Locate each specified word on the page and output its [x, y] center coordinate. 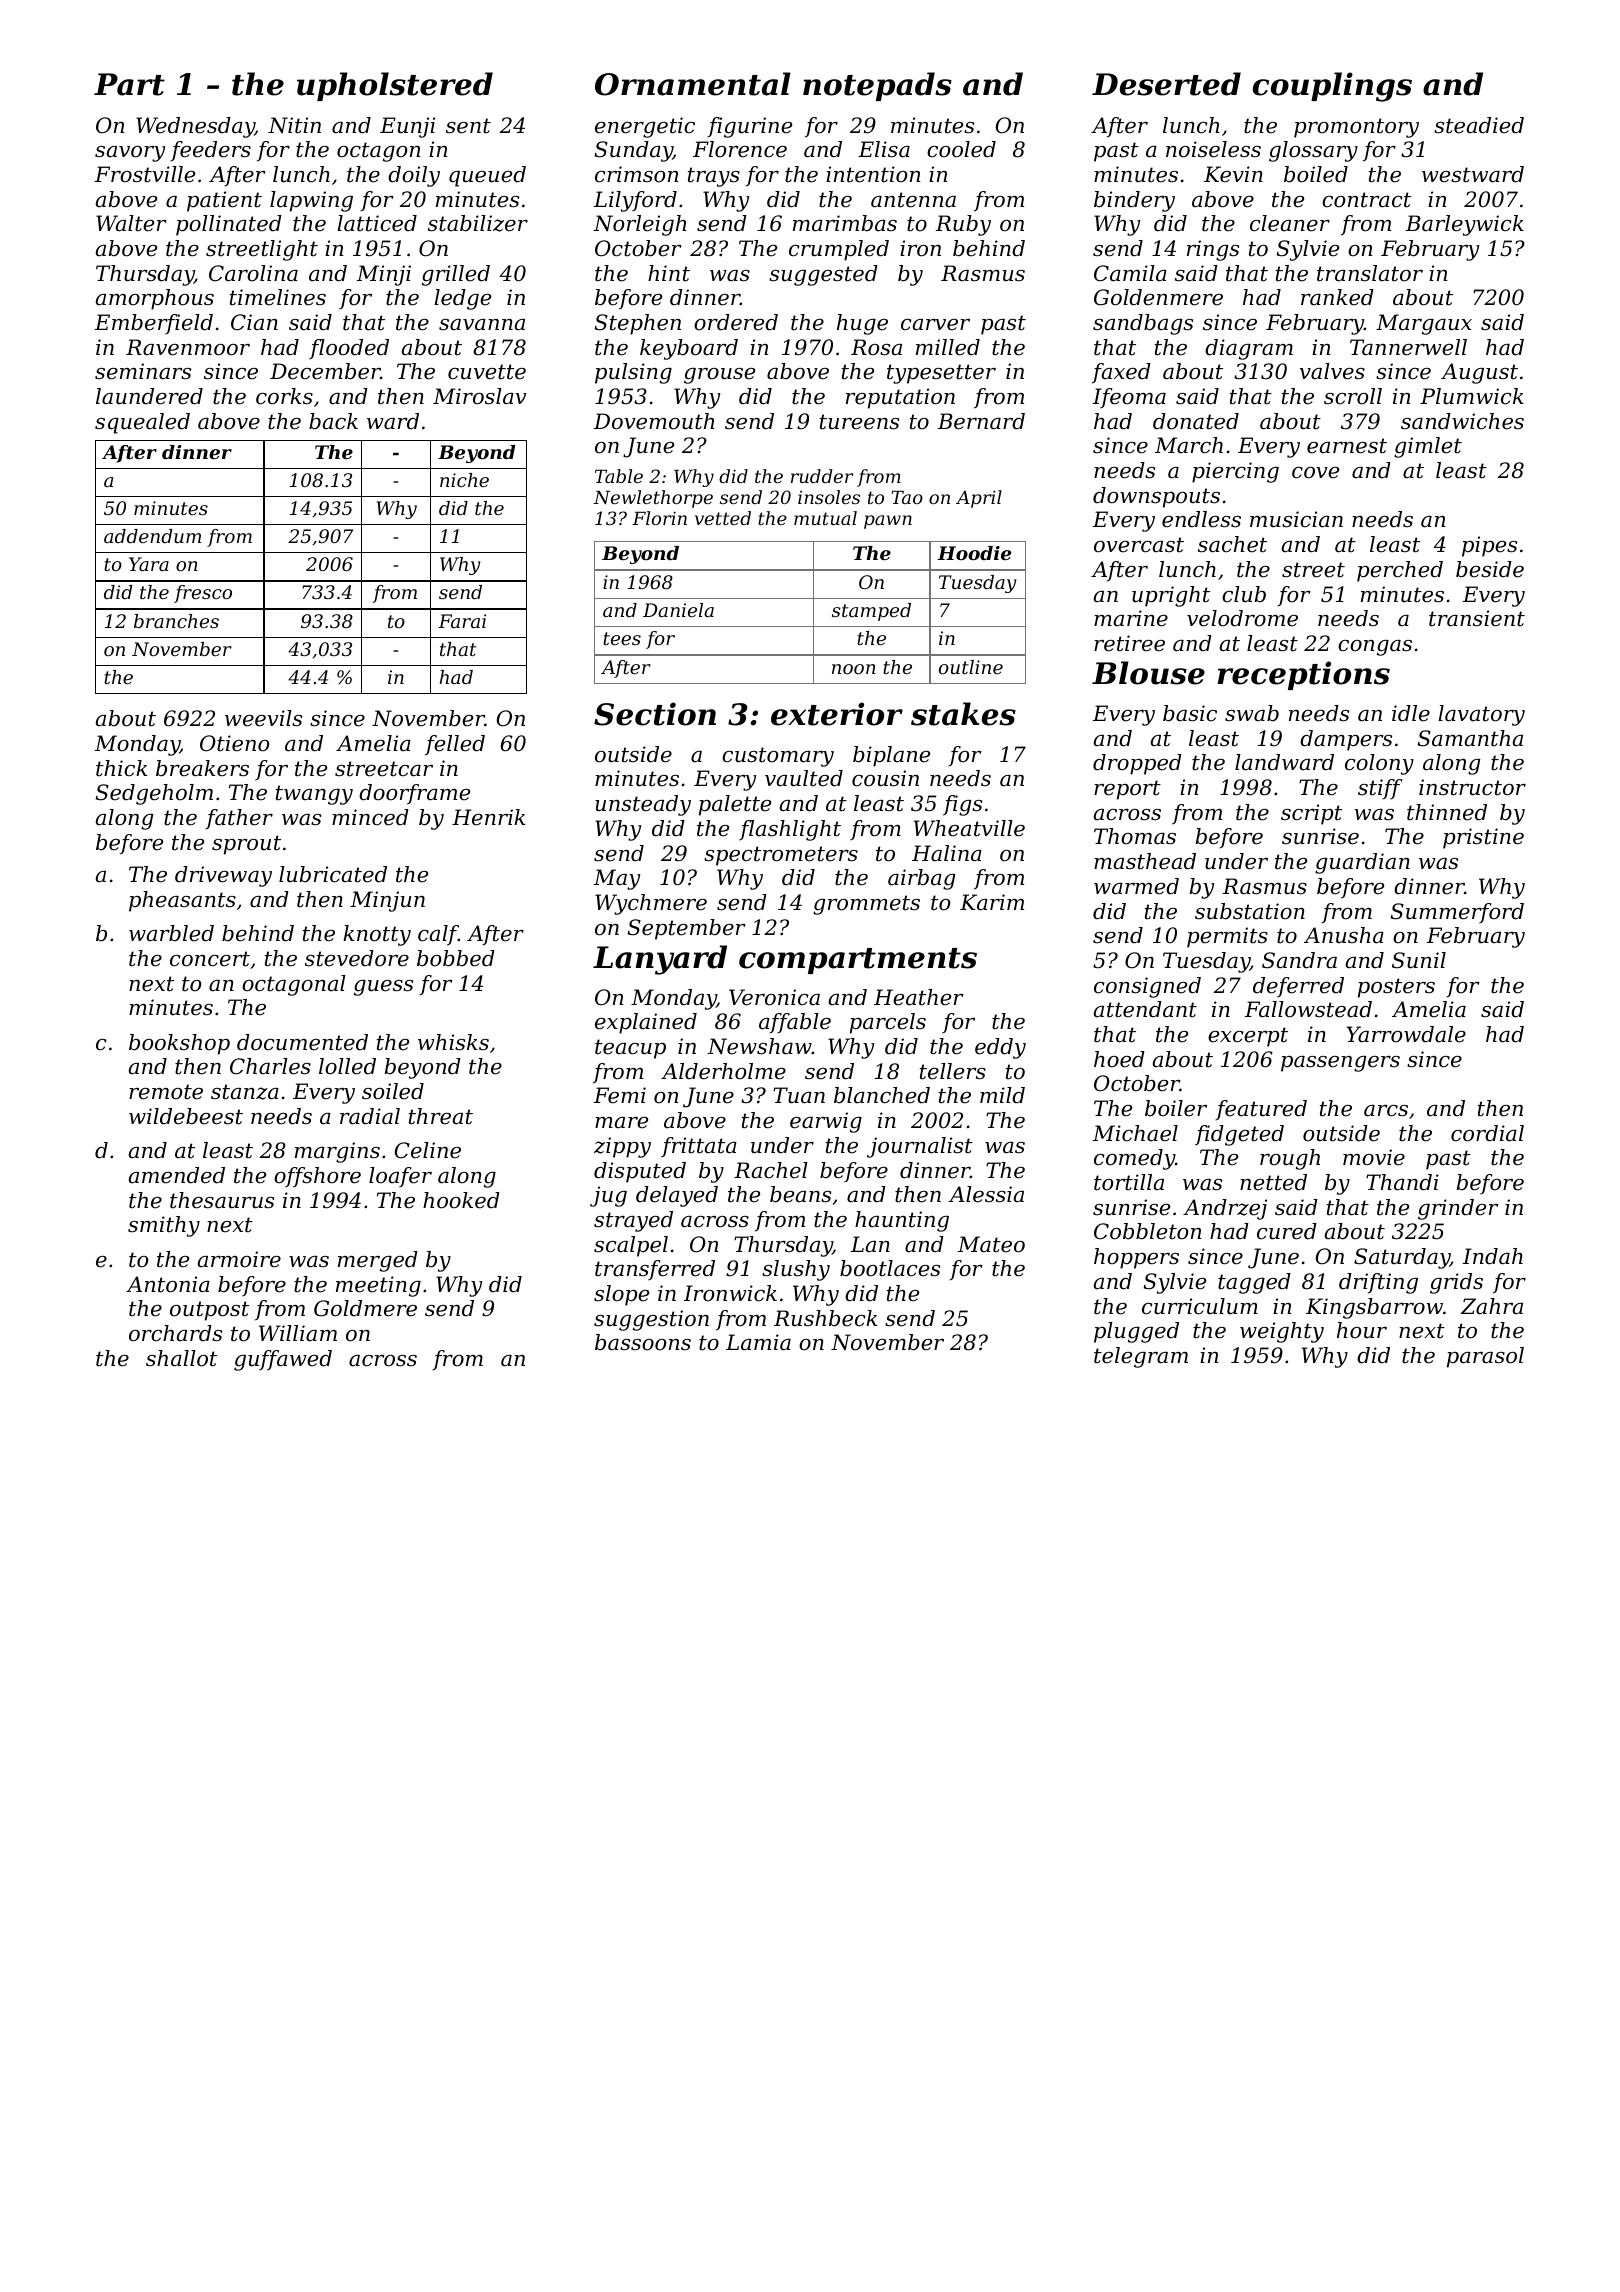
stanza [245, 1092]
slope [621, 1295]
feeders [210, 151]
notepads [877, 86]
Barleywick [1465, 225]
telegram [1141, 1357]
